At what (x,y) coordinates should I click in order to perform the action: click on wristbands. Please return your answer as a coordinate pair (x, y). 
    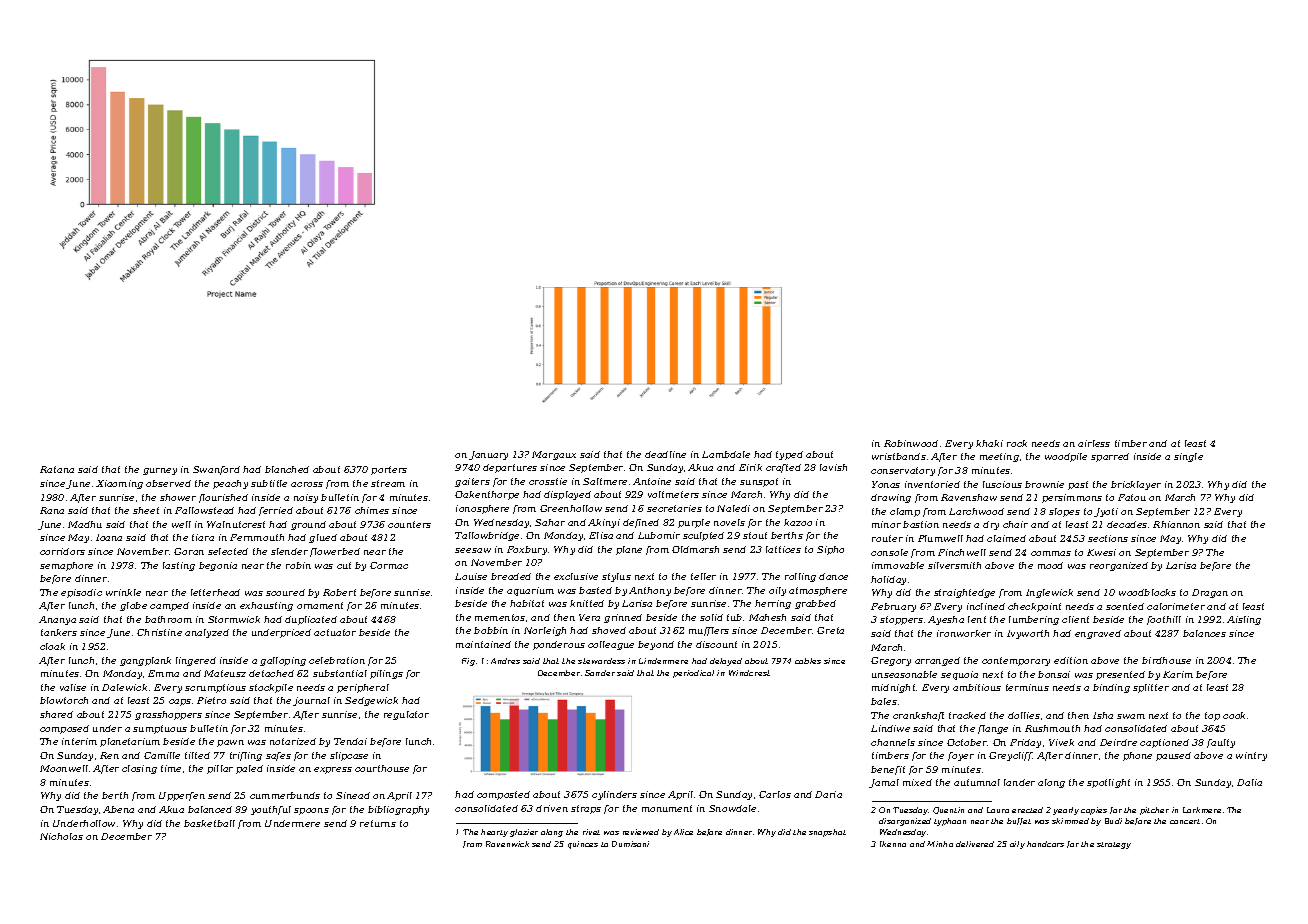
    Looking at the image, I should click on (899, 456).
